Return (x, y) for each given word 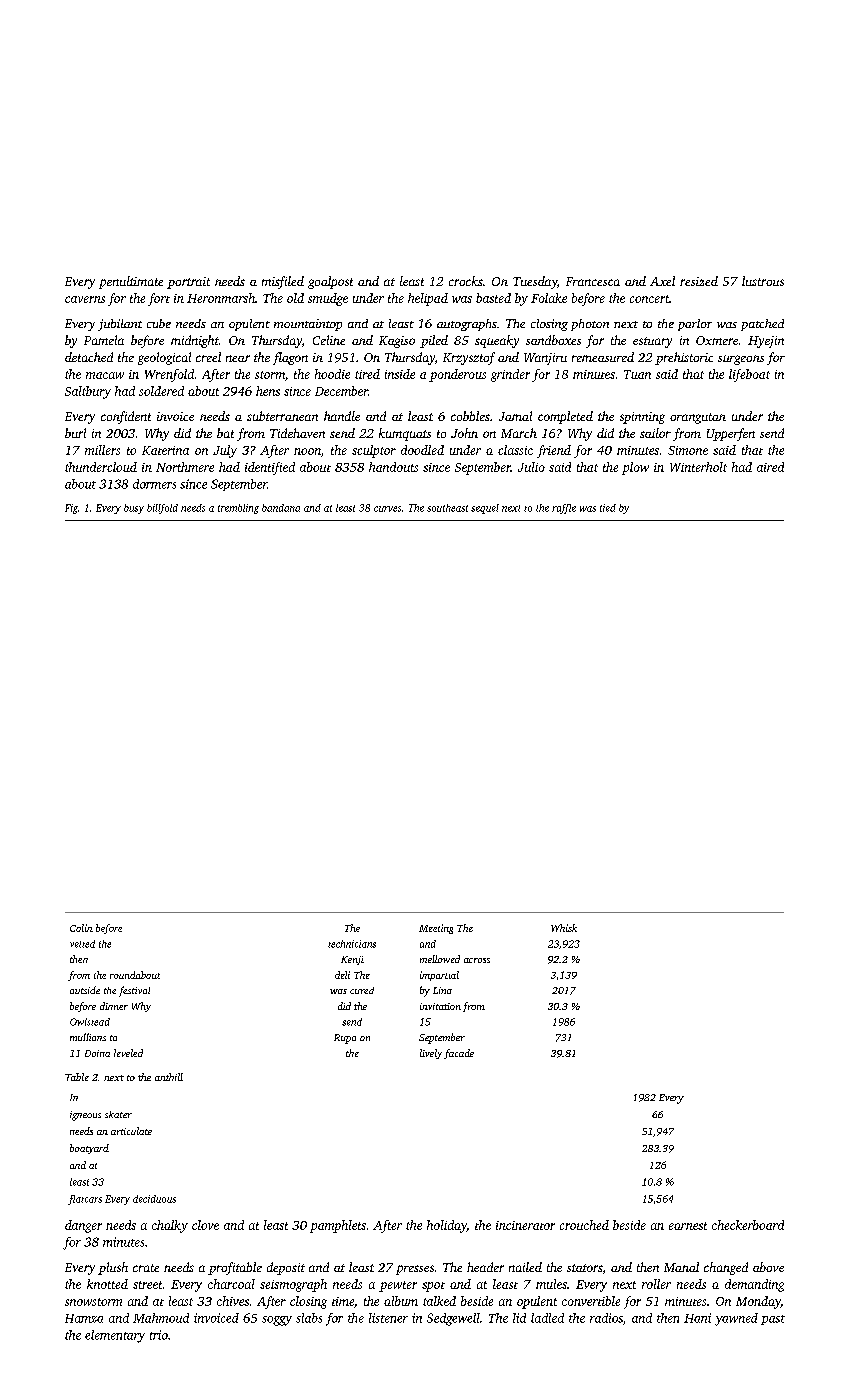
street (147, 1285)
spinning (642, 418)
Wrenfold (169, 375)
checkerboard (748, 1225)
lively (431, 1054)
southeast (447, 508)
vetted (82, 944)
